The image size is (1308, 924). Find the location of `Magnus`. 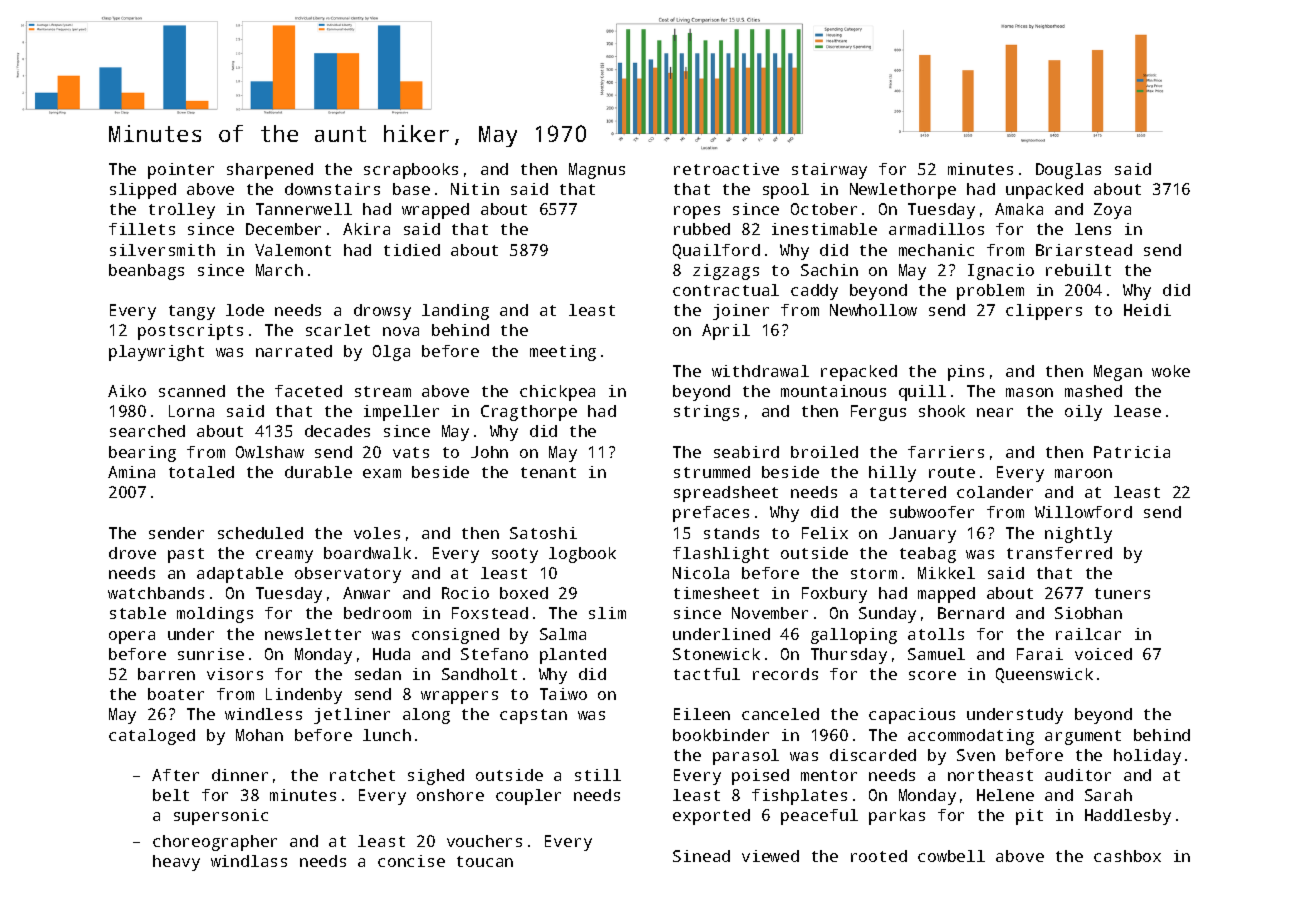

Magnus is located at coordinates (597, 171).
